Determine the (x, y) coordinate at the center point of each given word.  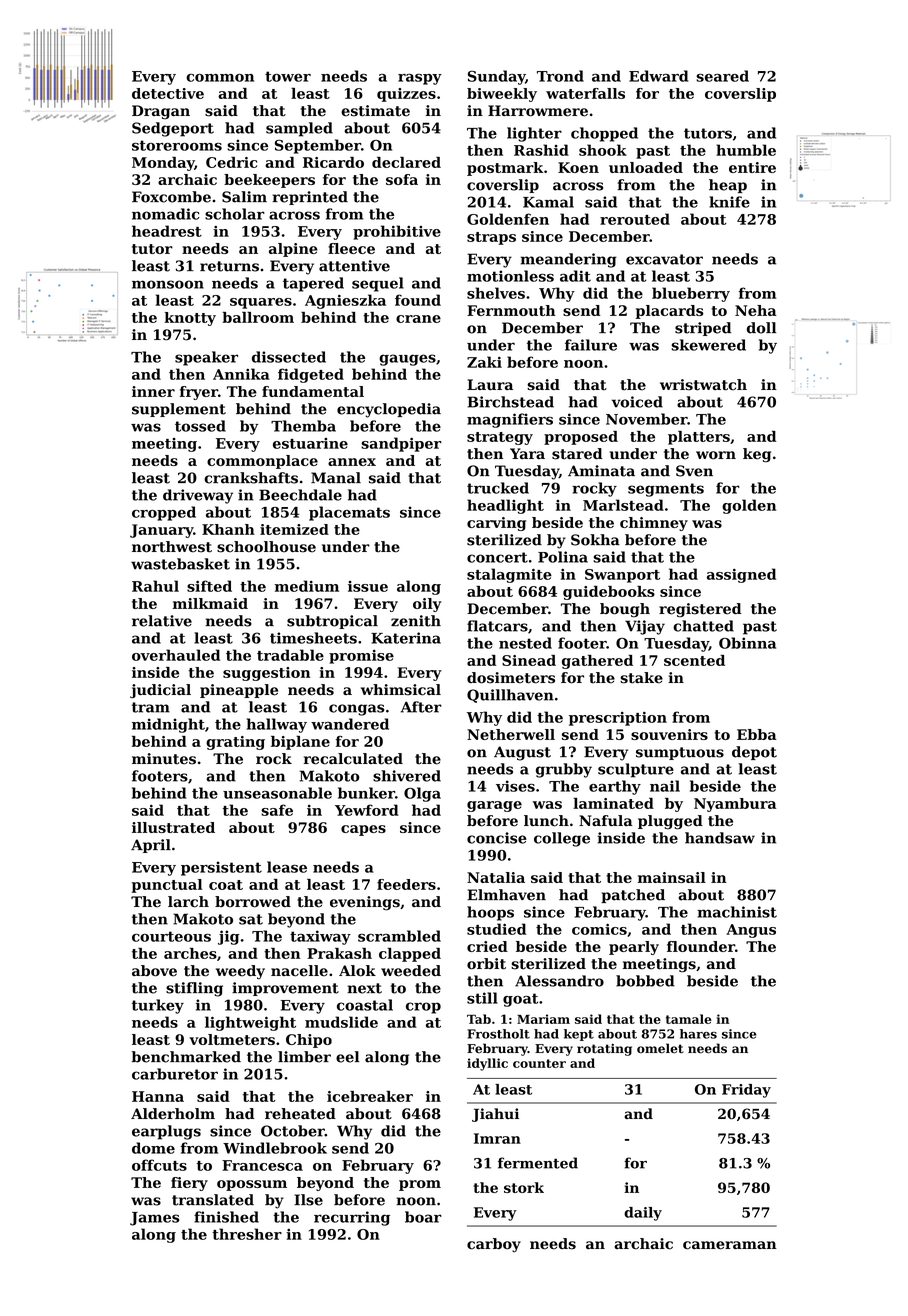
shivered (407, 776)
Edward (658, 76)
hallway (277, 725)
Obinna (747, 643)
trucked (498, 488)
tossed (200, 426)
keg (757, 455)
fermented (538, 1163)
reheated (300, 1114)
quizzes (406, 95)
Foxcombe (171, 197)
